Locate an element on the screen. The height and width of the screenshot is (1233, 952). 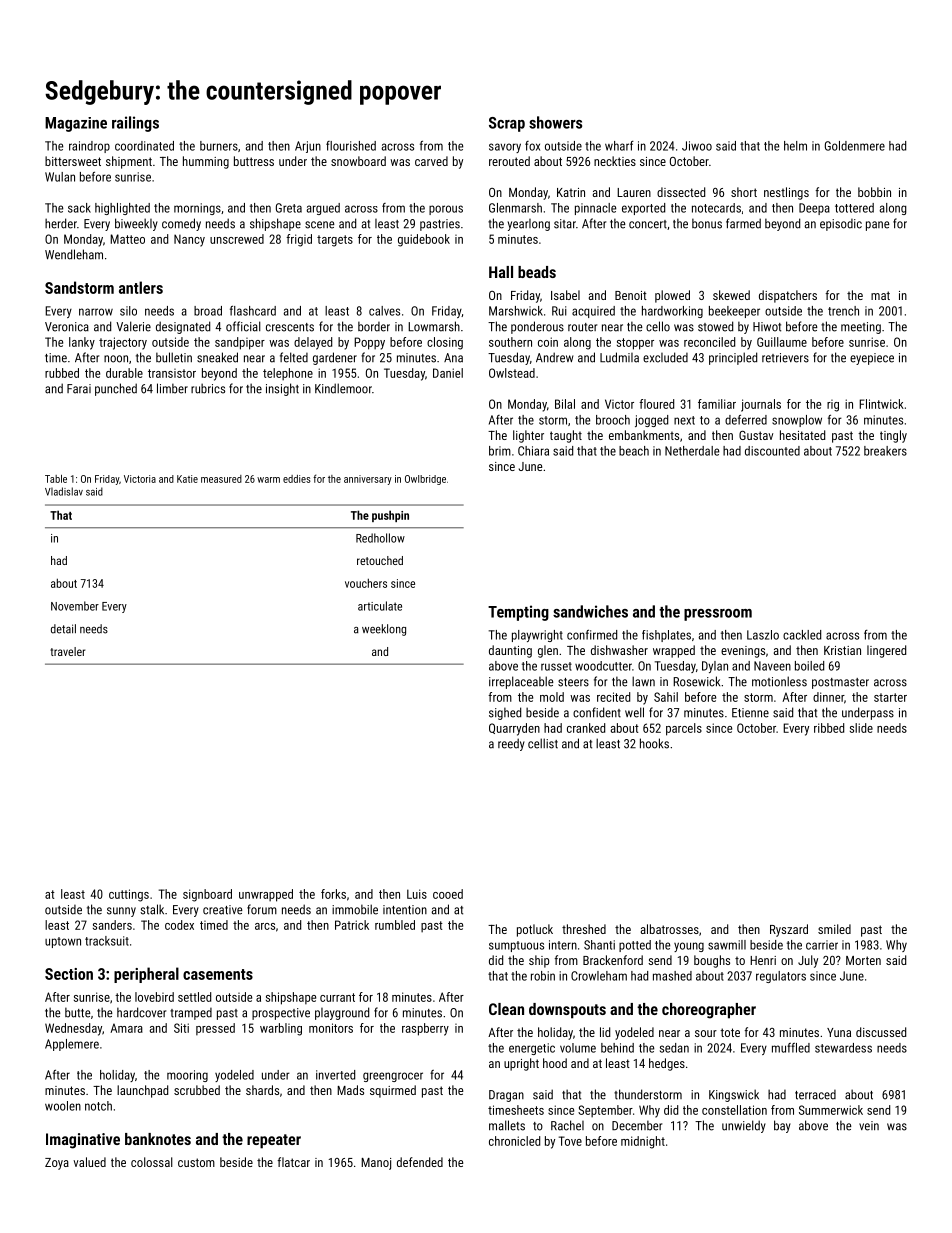
fishplates is located at coordinates (666, 636).
